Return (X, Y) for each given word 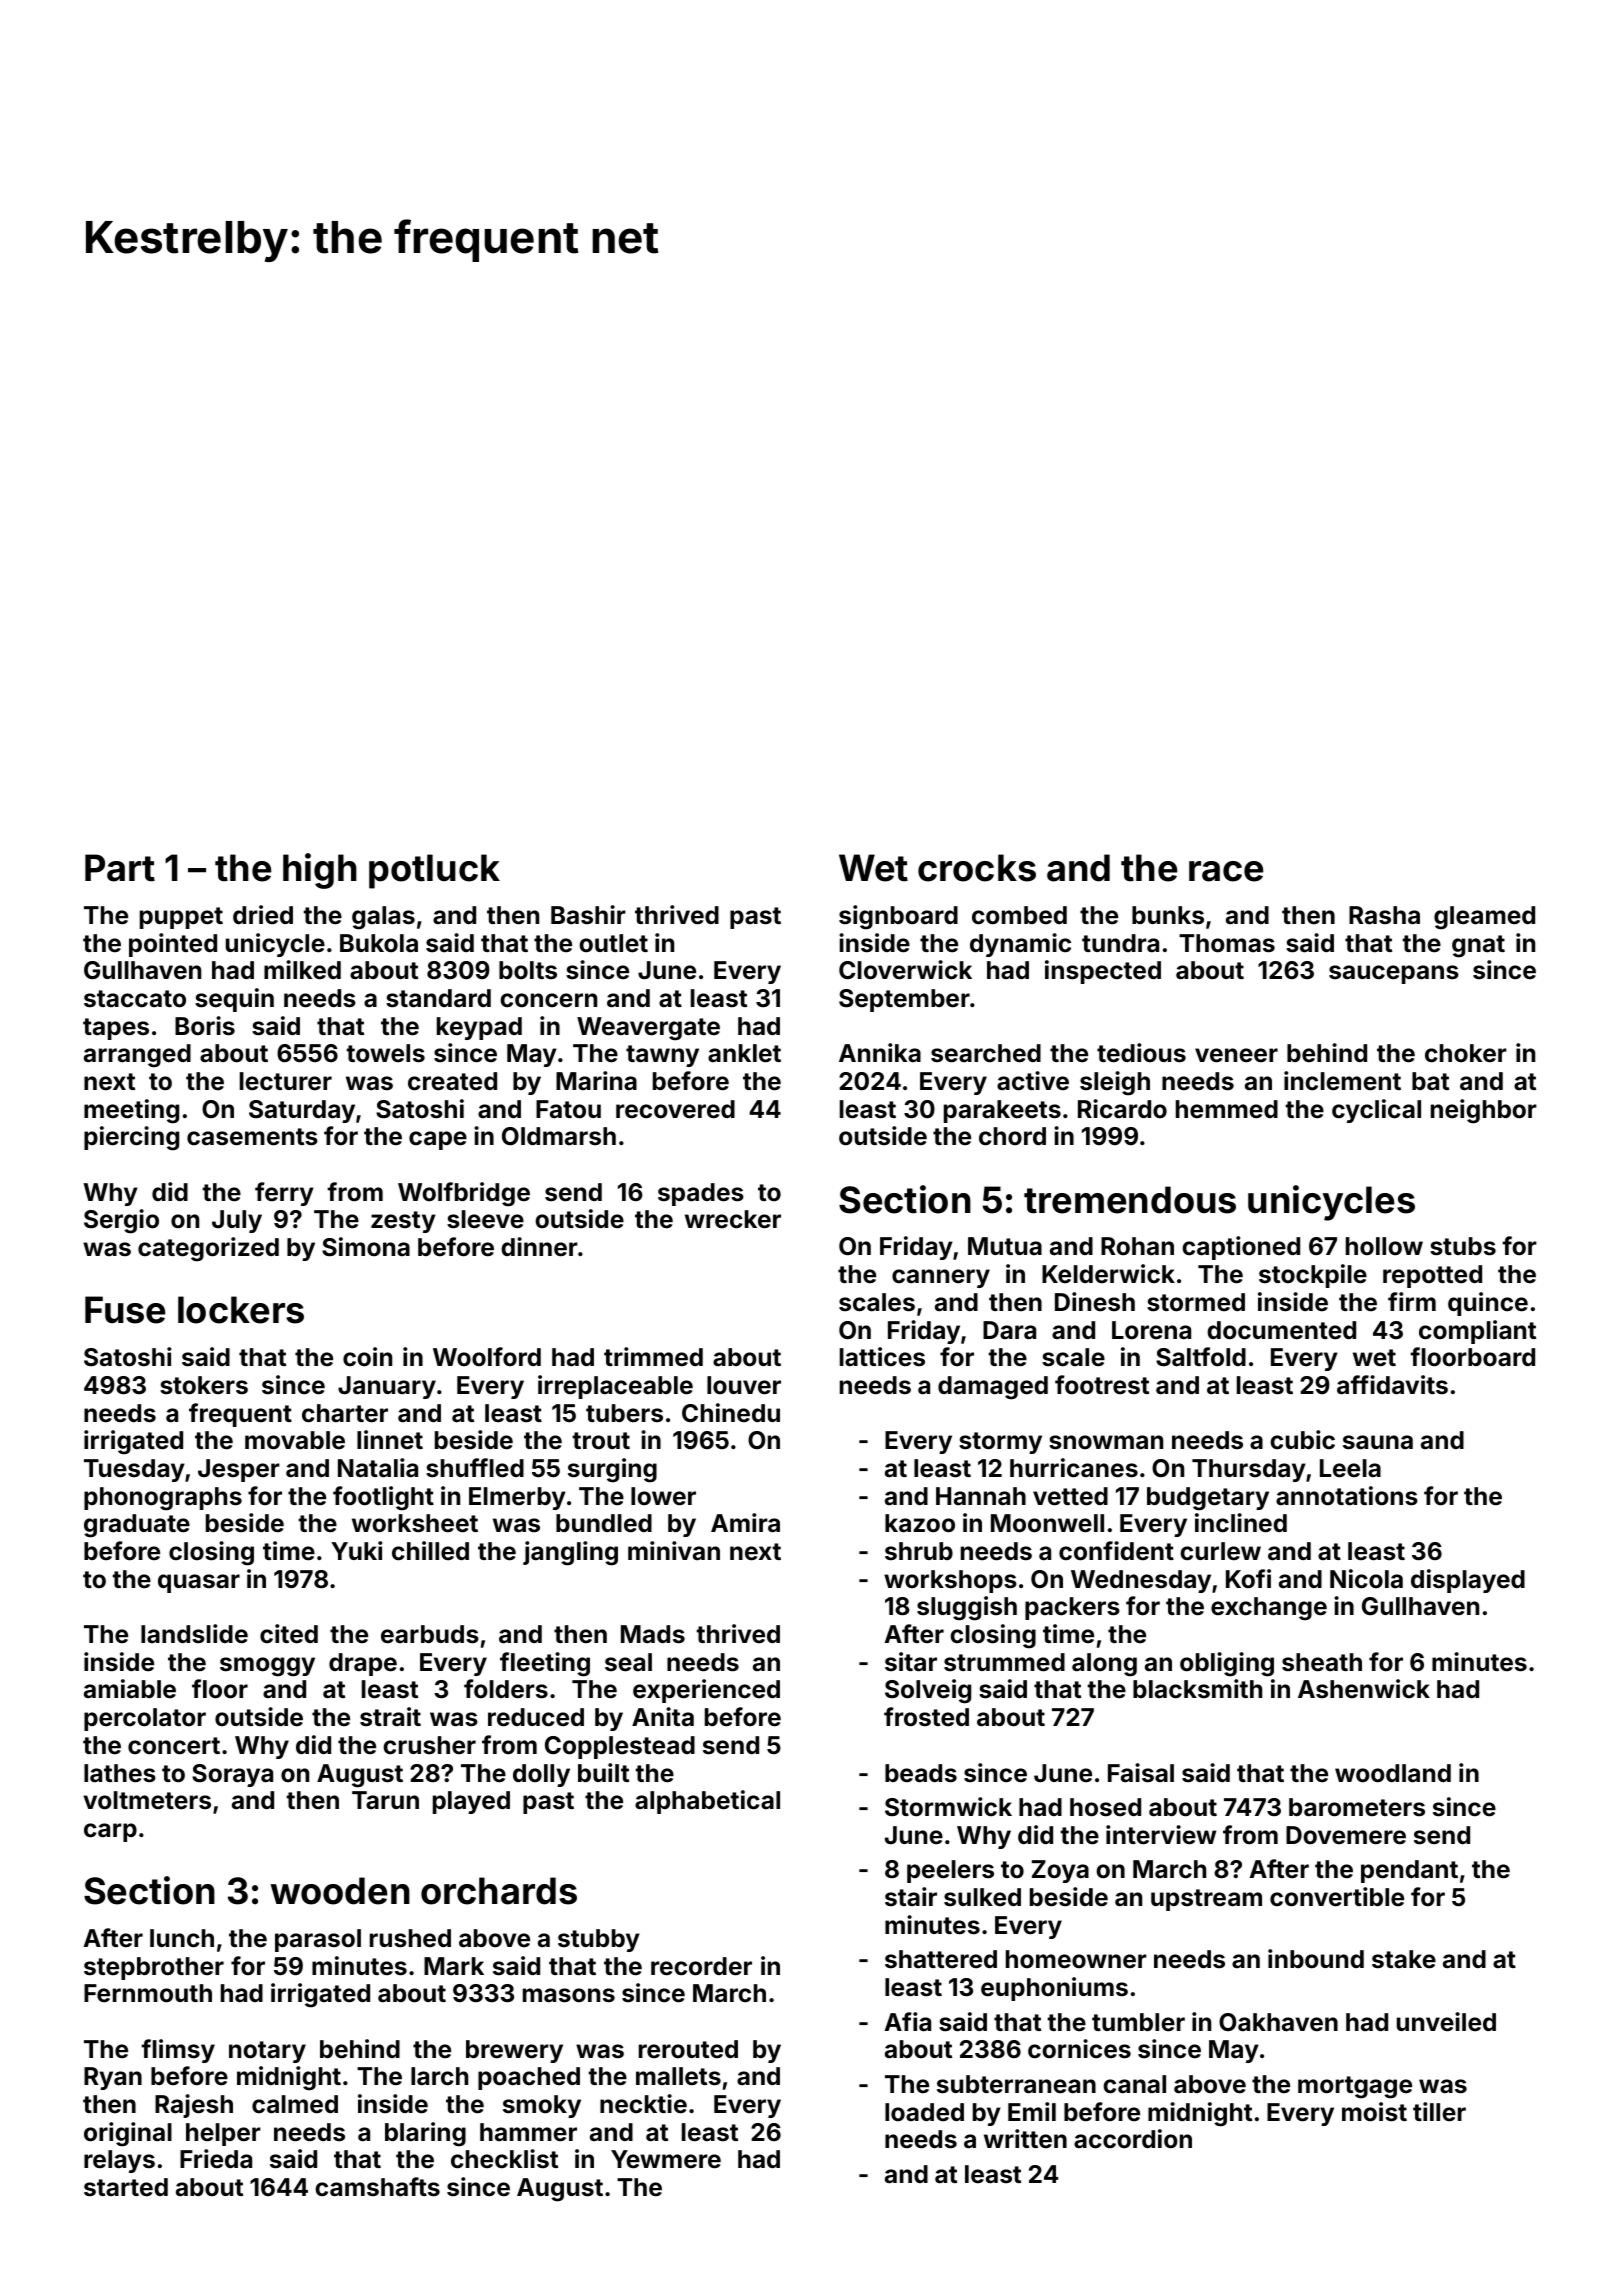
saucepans (1394, 974)
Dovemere (1346, 1835)
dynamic (1020, 945)
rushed (410, 1938)
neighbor (1484, 1111)
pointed (173, 945)
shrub (919, 1551)
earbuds (430, 1634)
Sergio (121, 1221)
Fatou (568, 1109)
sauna (1378, 1442)
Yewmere (666, 2159)
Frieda (216, 2159)
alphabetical (707, 1802)
